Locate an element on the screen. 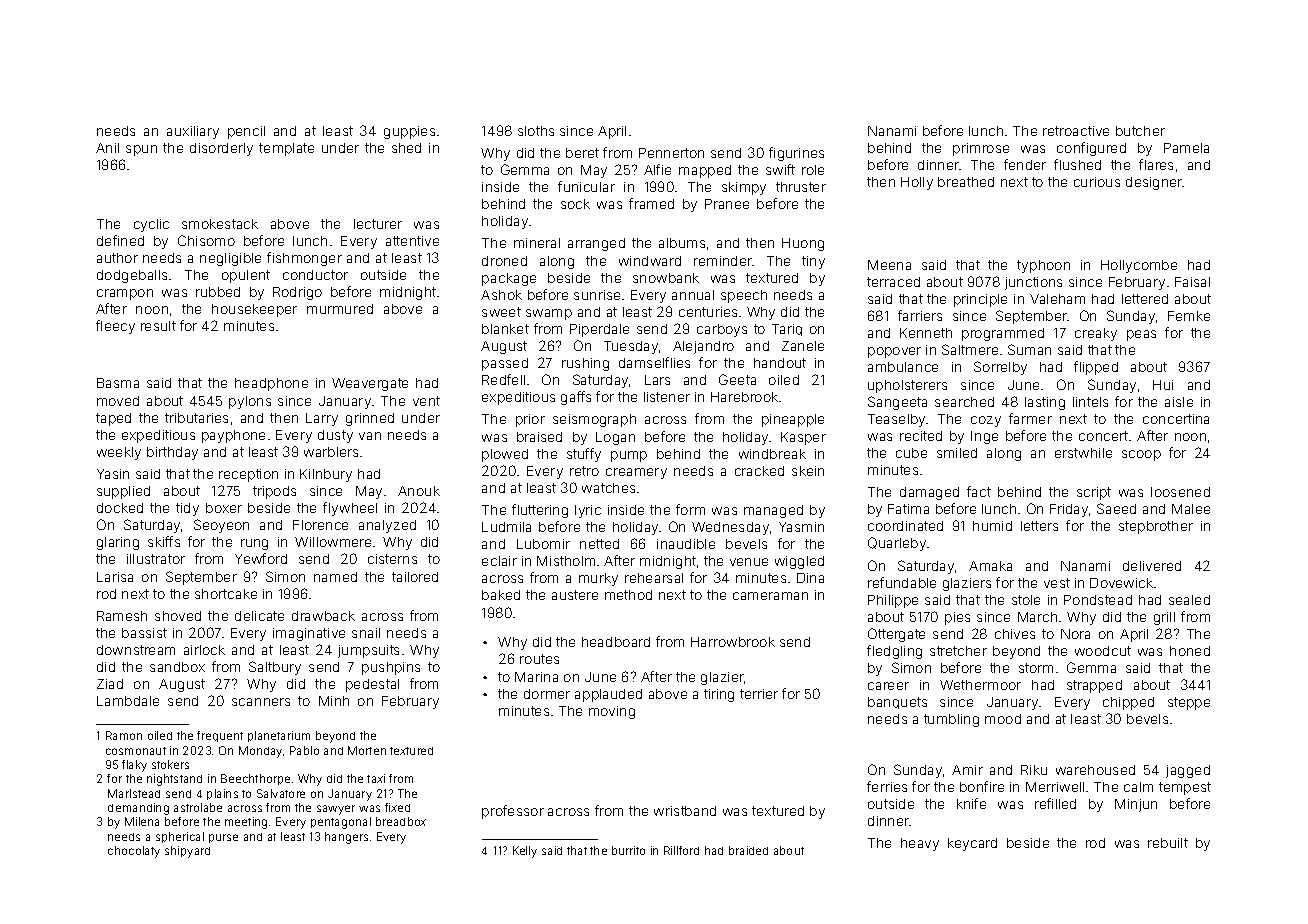 Image resolution: width=1308 pixels, height=924 pixels. Meena is located at coordinates (889, 265).
